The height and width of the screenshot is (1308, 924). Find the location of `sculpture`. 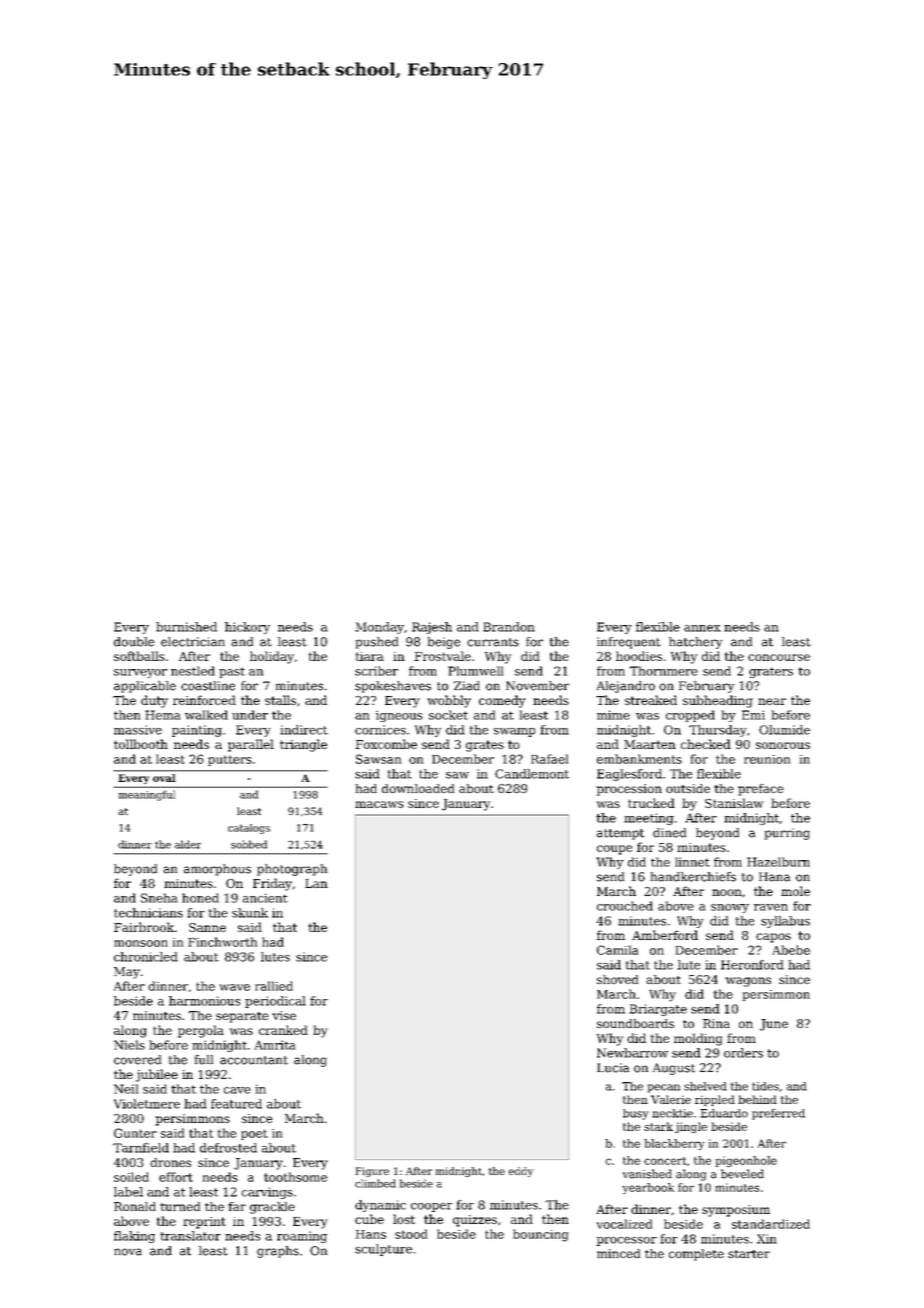

sculpture is located at coordinates (383, 1250).
